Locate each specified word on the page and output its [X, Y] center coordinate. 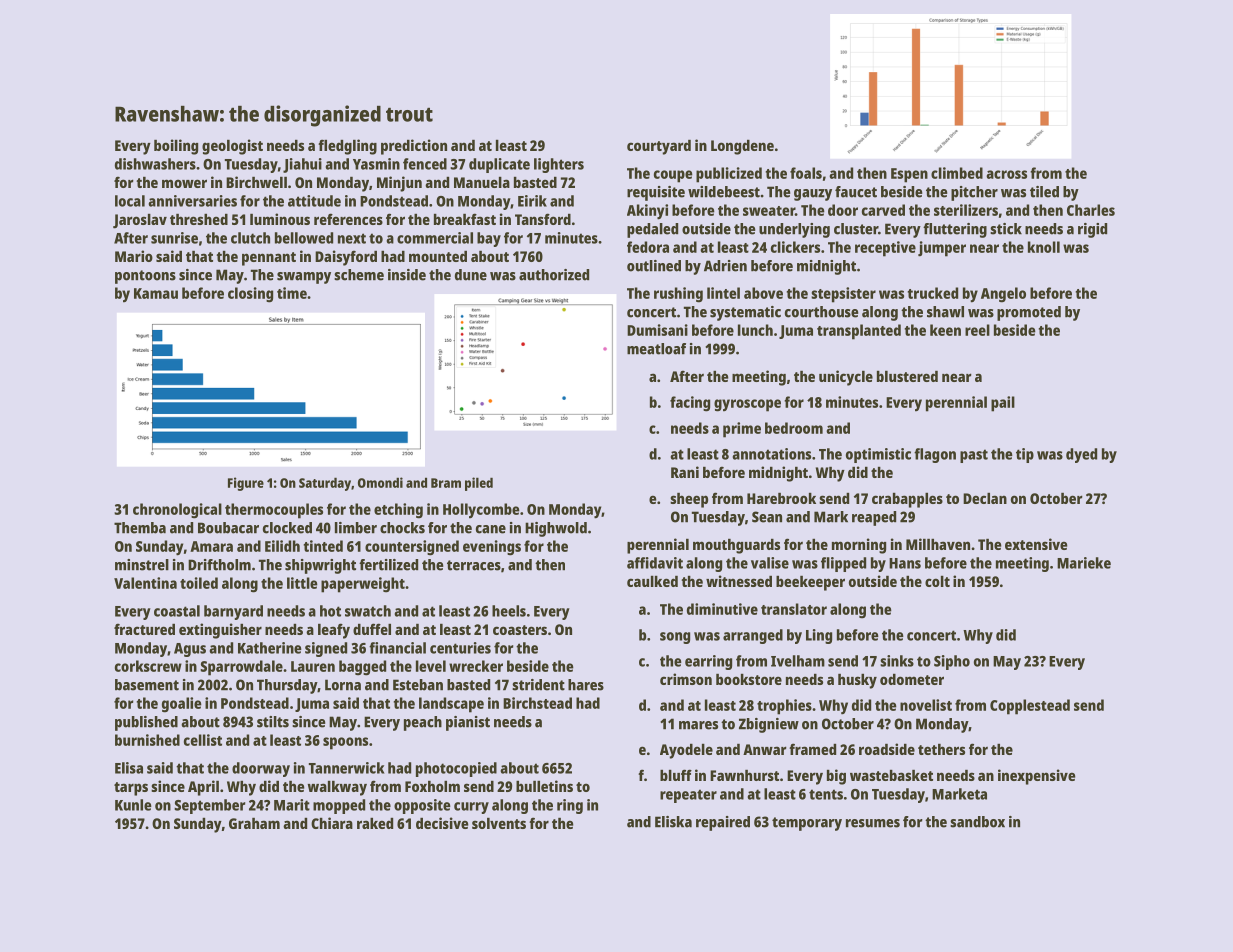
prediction [414, 147]
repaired [723, 823]
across [1006, 174]
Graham [254, 823]
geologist [232, 147]
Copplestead [1030, 707]
